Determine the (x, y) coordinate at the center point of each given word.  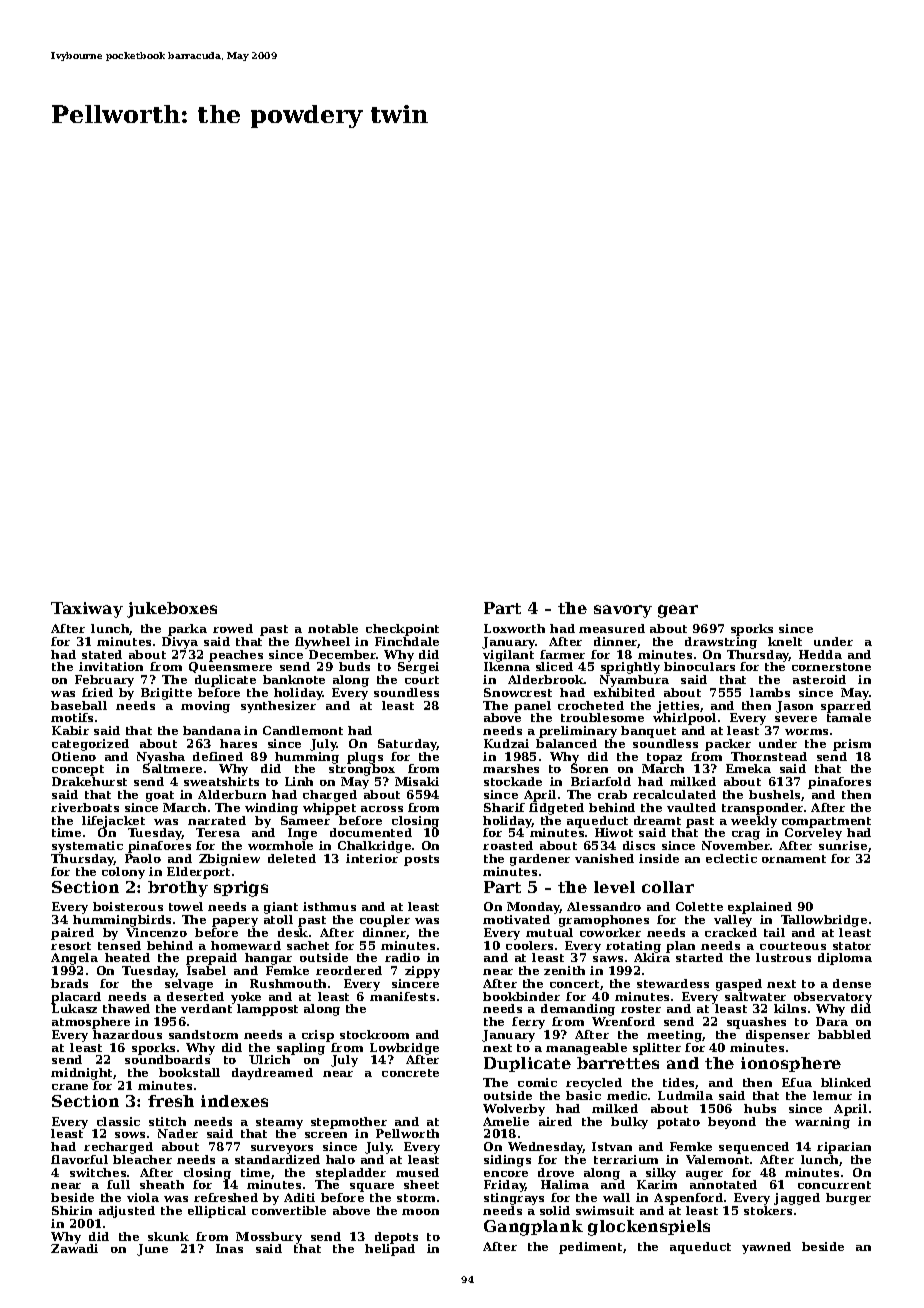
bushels (774, 794)
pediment (590, 1248)
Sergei (418, 668)
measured (612, 628)
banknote (294, 679)
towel (186, 906)
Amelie (506, 1121)
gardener (540, 860)
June (152, 1250)
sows (130, 1135)
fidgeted (556, 809)
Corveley (813, 834)
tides (678, 1082)
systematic (87, 847)
